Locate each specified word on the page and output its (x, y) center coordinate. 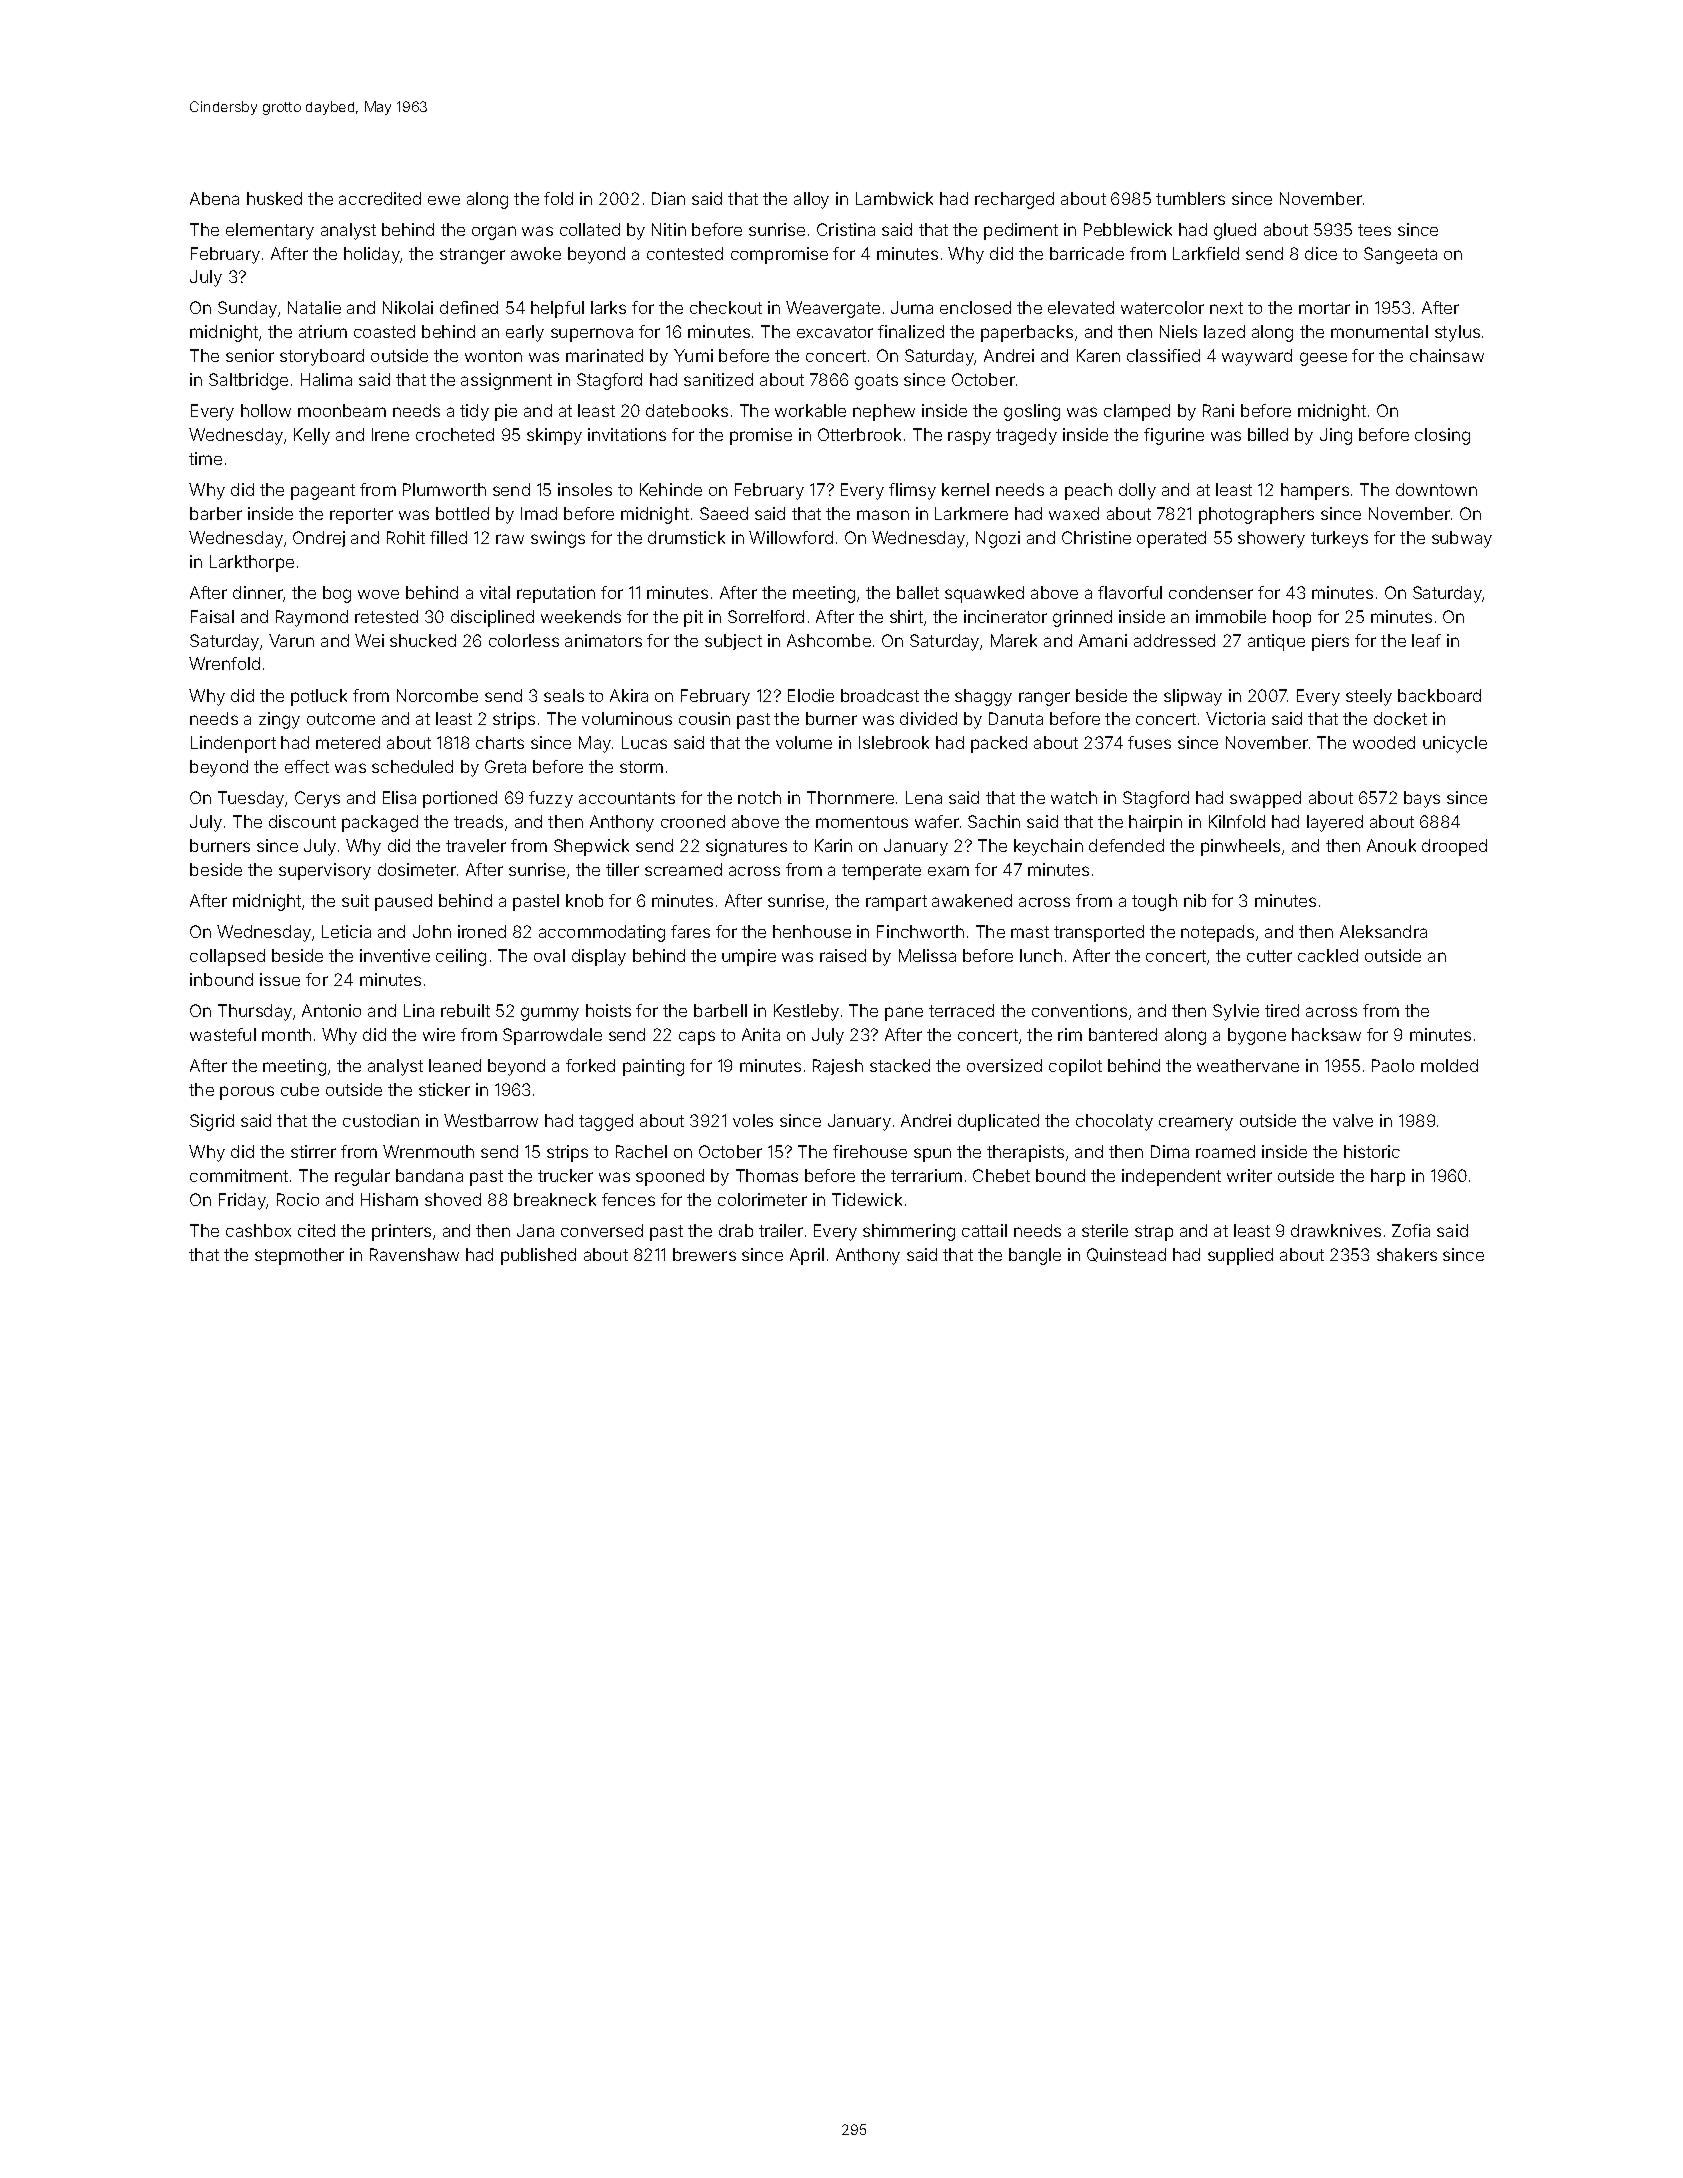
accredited (380, 198)
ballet (918, 592)
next (1226, 308)
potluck (319, 697)
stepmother (299, 1256)
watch (1074, 797)
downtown (1436, 489)
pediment (1021, 231)
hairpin (1155, 823)
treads (478, 821)
